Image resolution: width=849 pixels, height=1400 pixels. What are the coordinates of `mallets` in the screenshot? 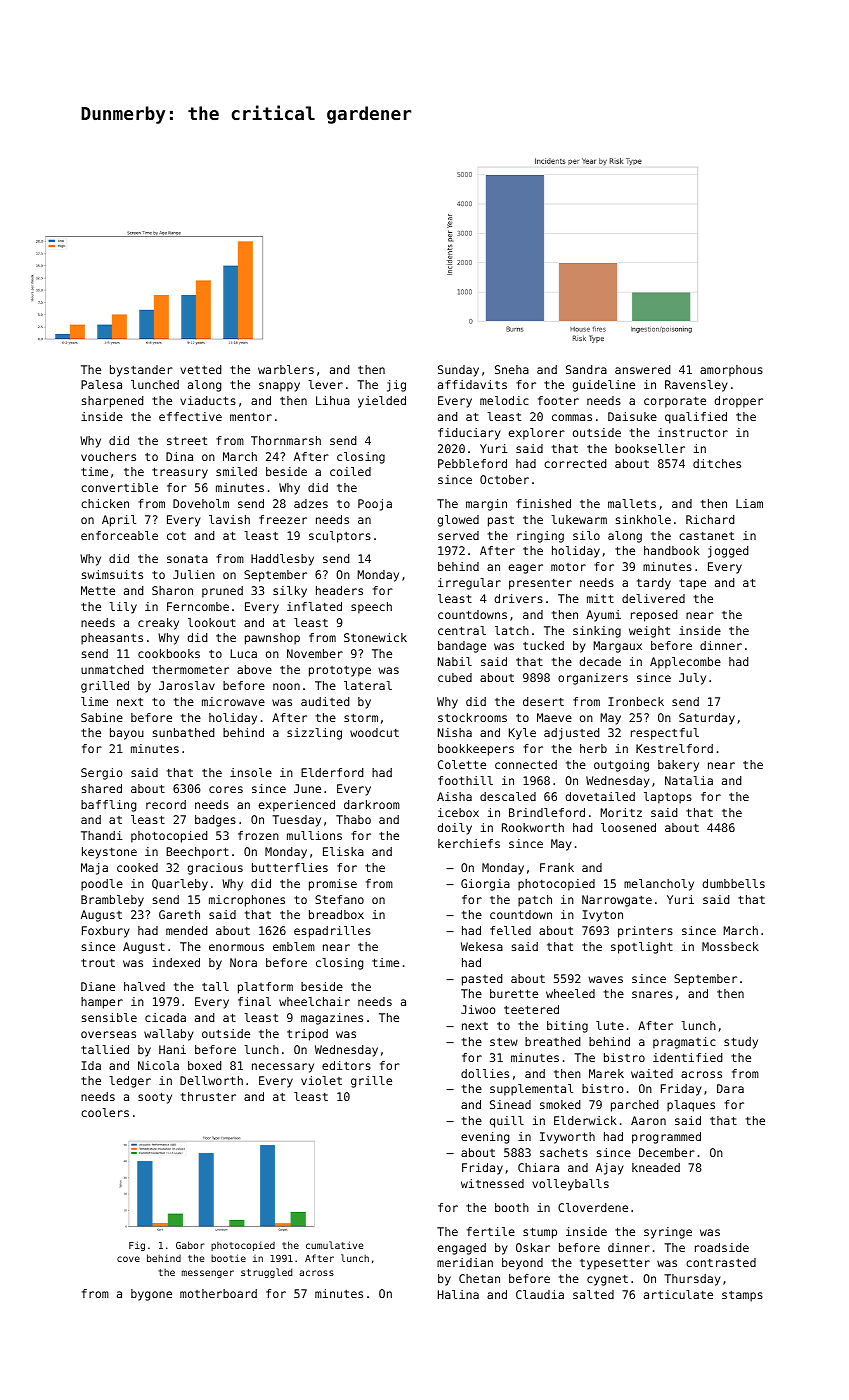 It's located at (632, 503).
